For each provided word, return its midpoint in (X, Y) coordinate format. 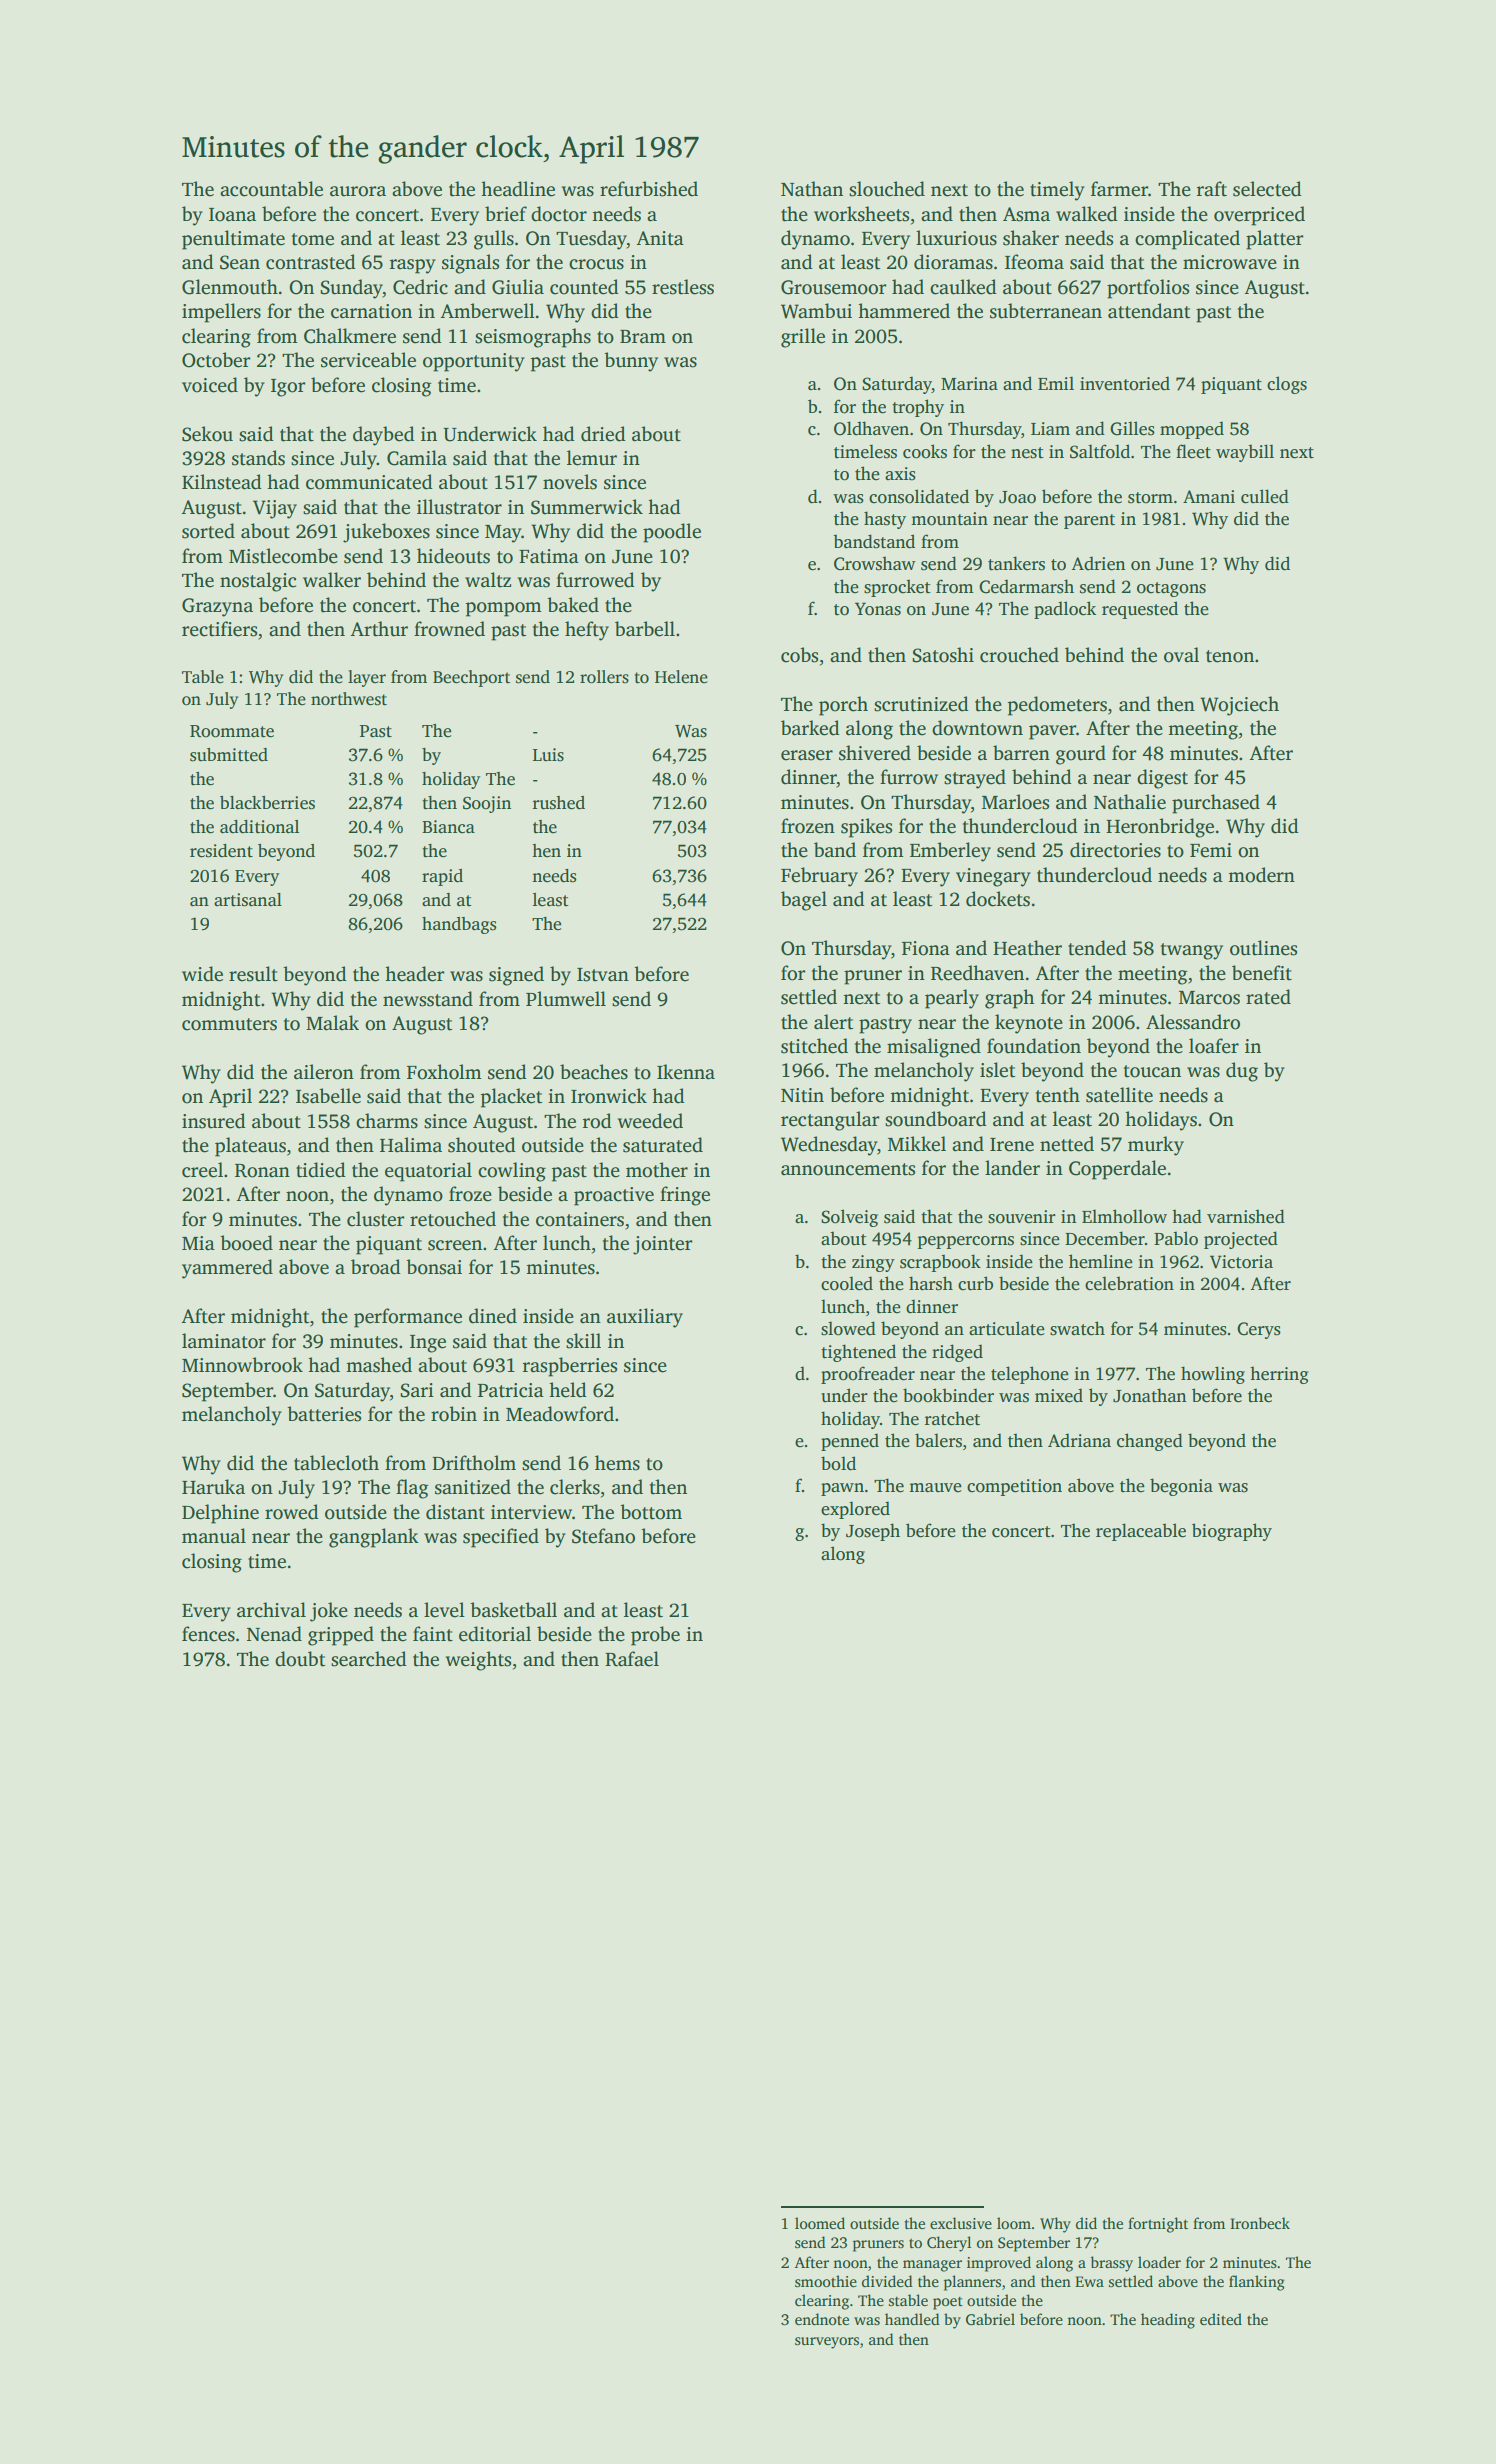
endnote (822, 2319)
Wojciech (1239, 706)
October (216, 360)
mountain (949, 519)
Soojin (487, 804)
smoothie (826, 2281)
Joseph (873, 1532)
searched (369, 1659)
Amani (1209, 496)
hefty (587, 631)
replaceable (1141, 1532)
